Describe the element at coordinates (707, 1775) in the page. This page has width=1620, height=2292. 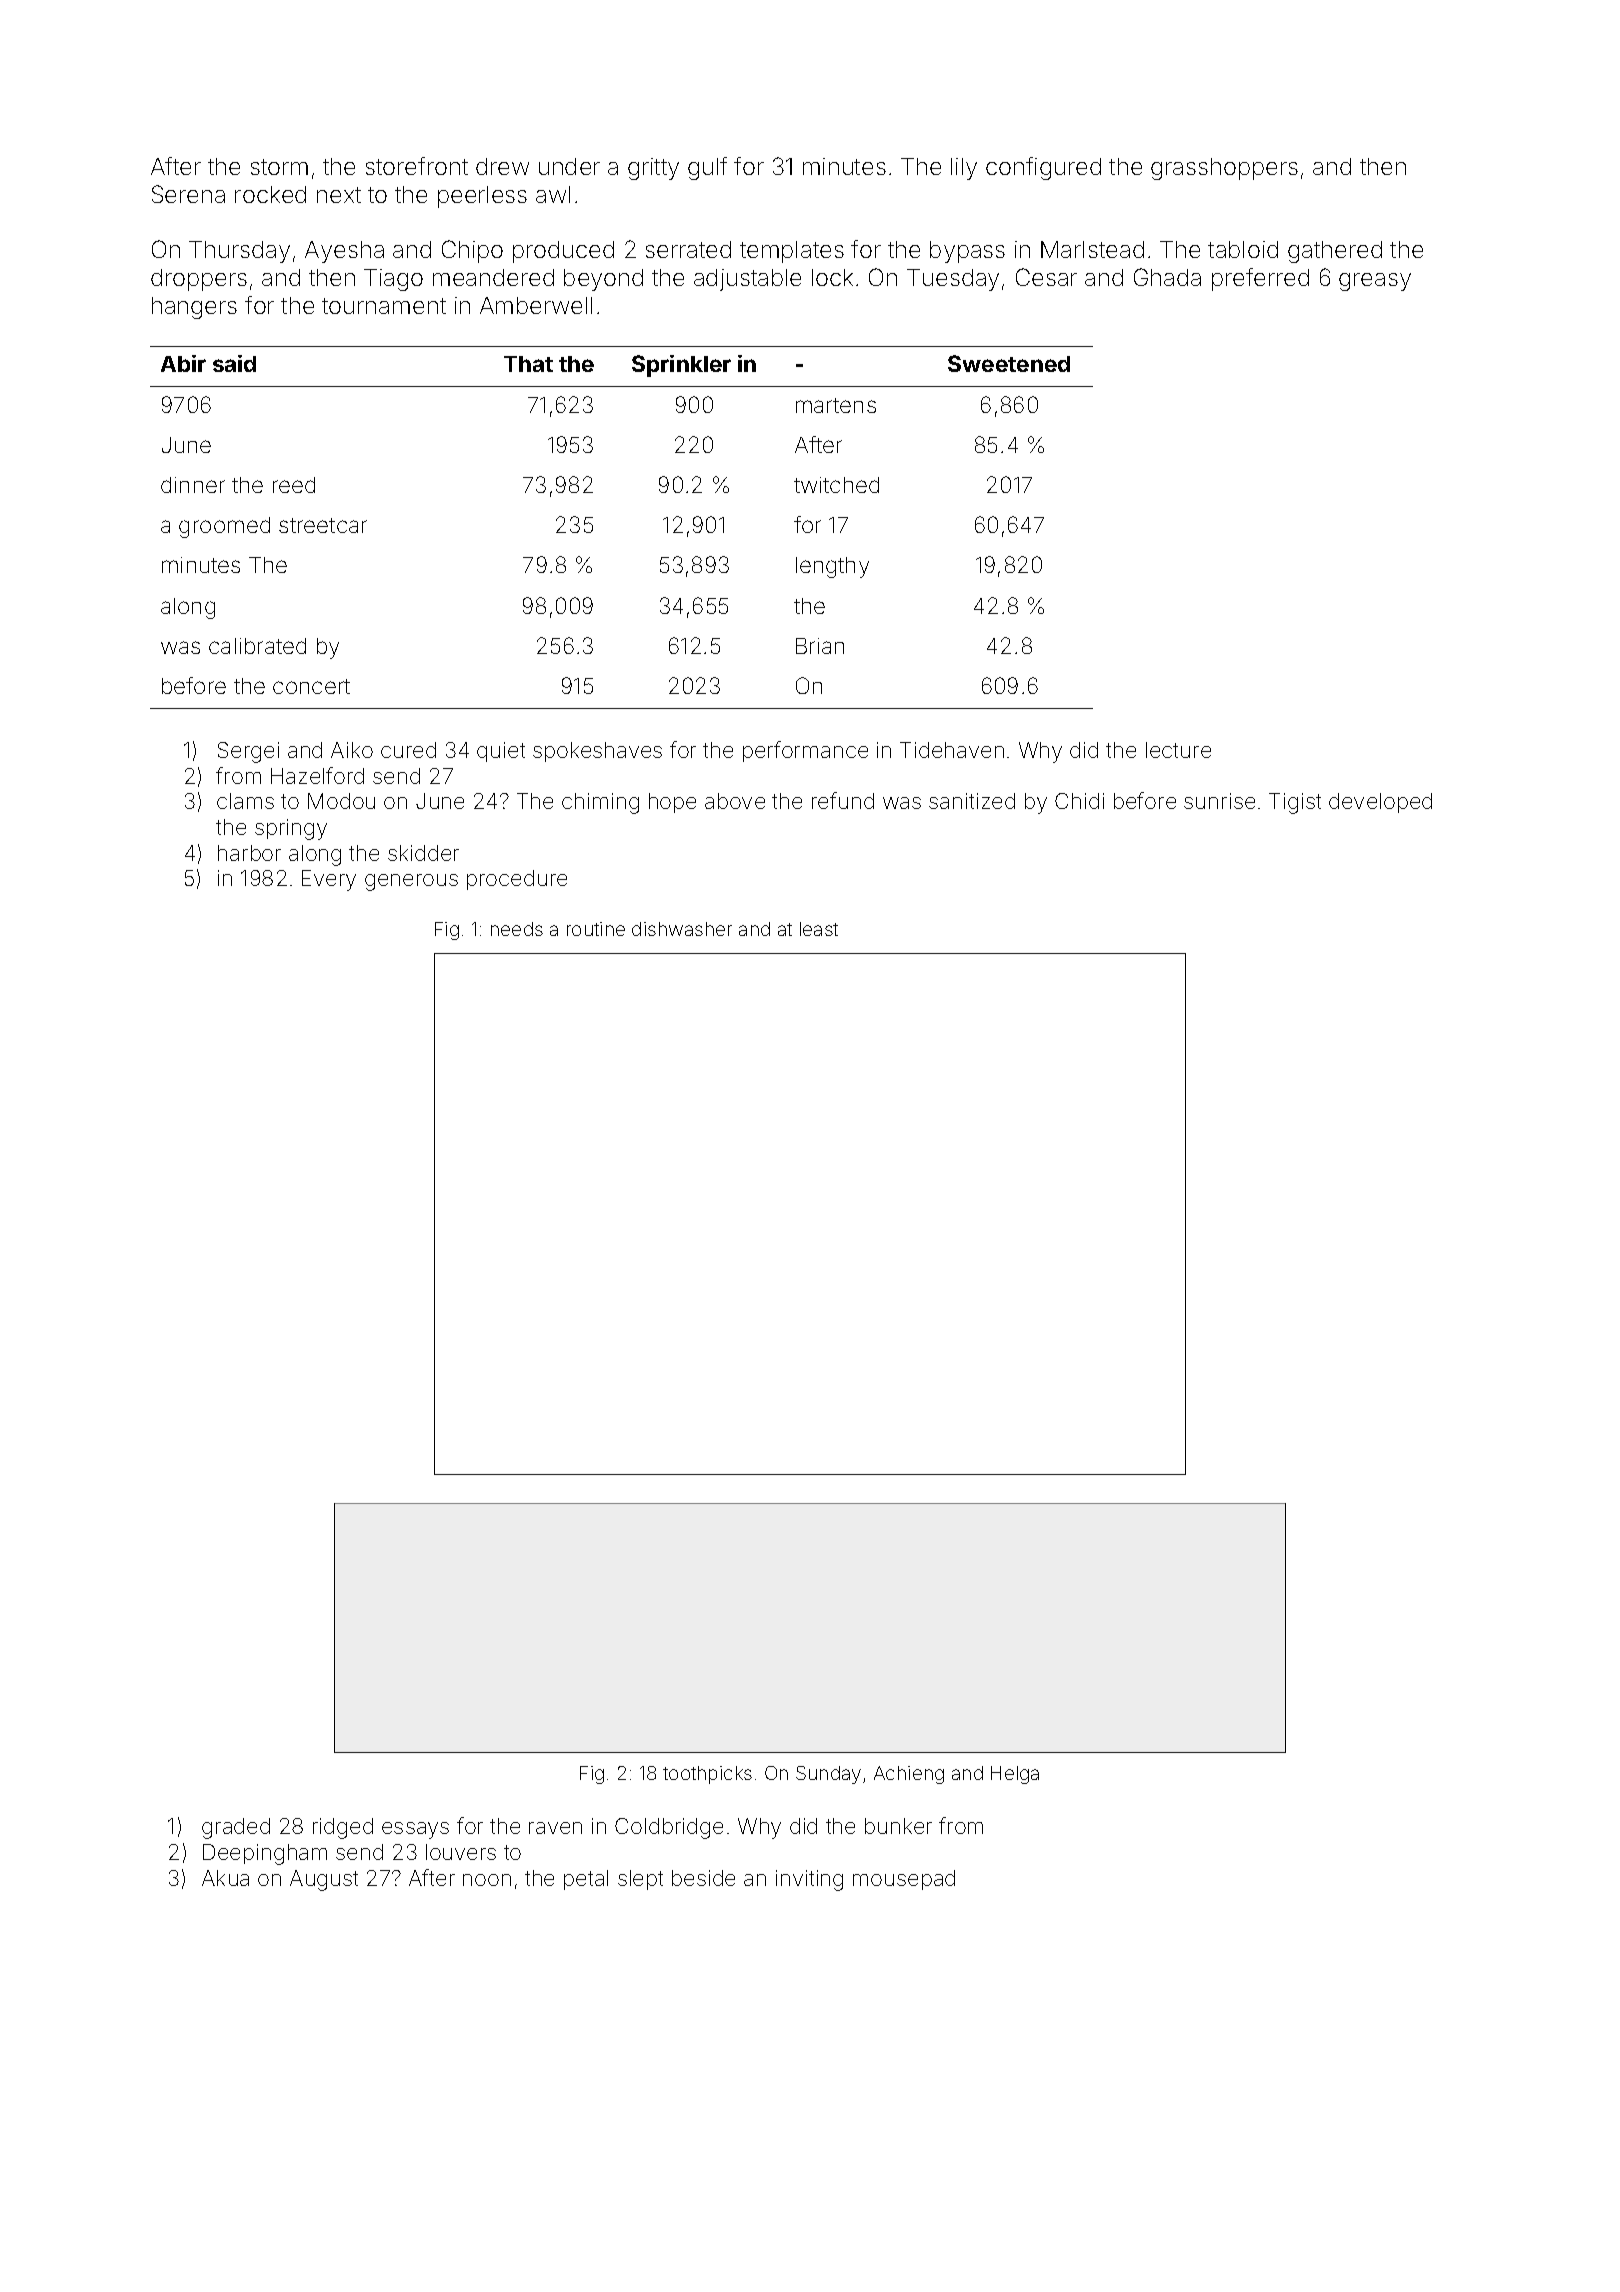
I see `toothpicks` at that location.
